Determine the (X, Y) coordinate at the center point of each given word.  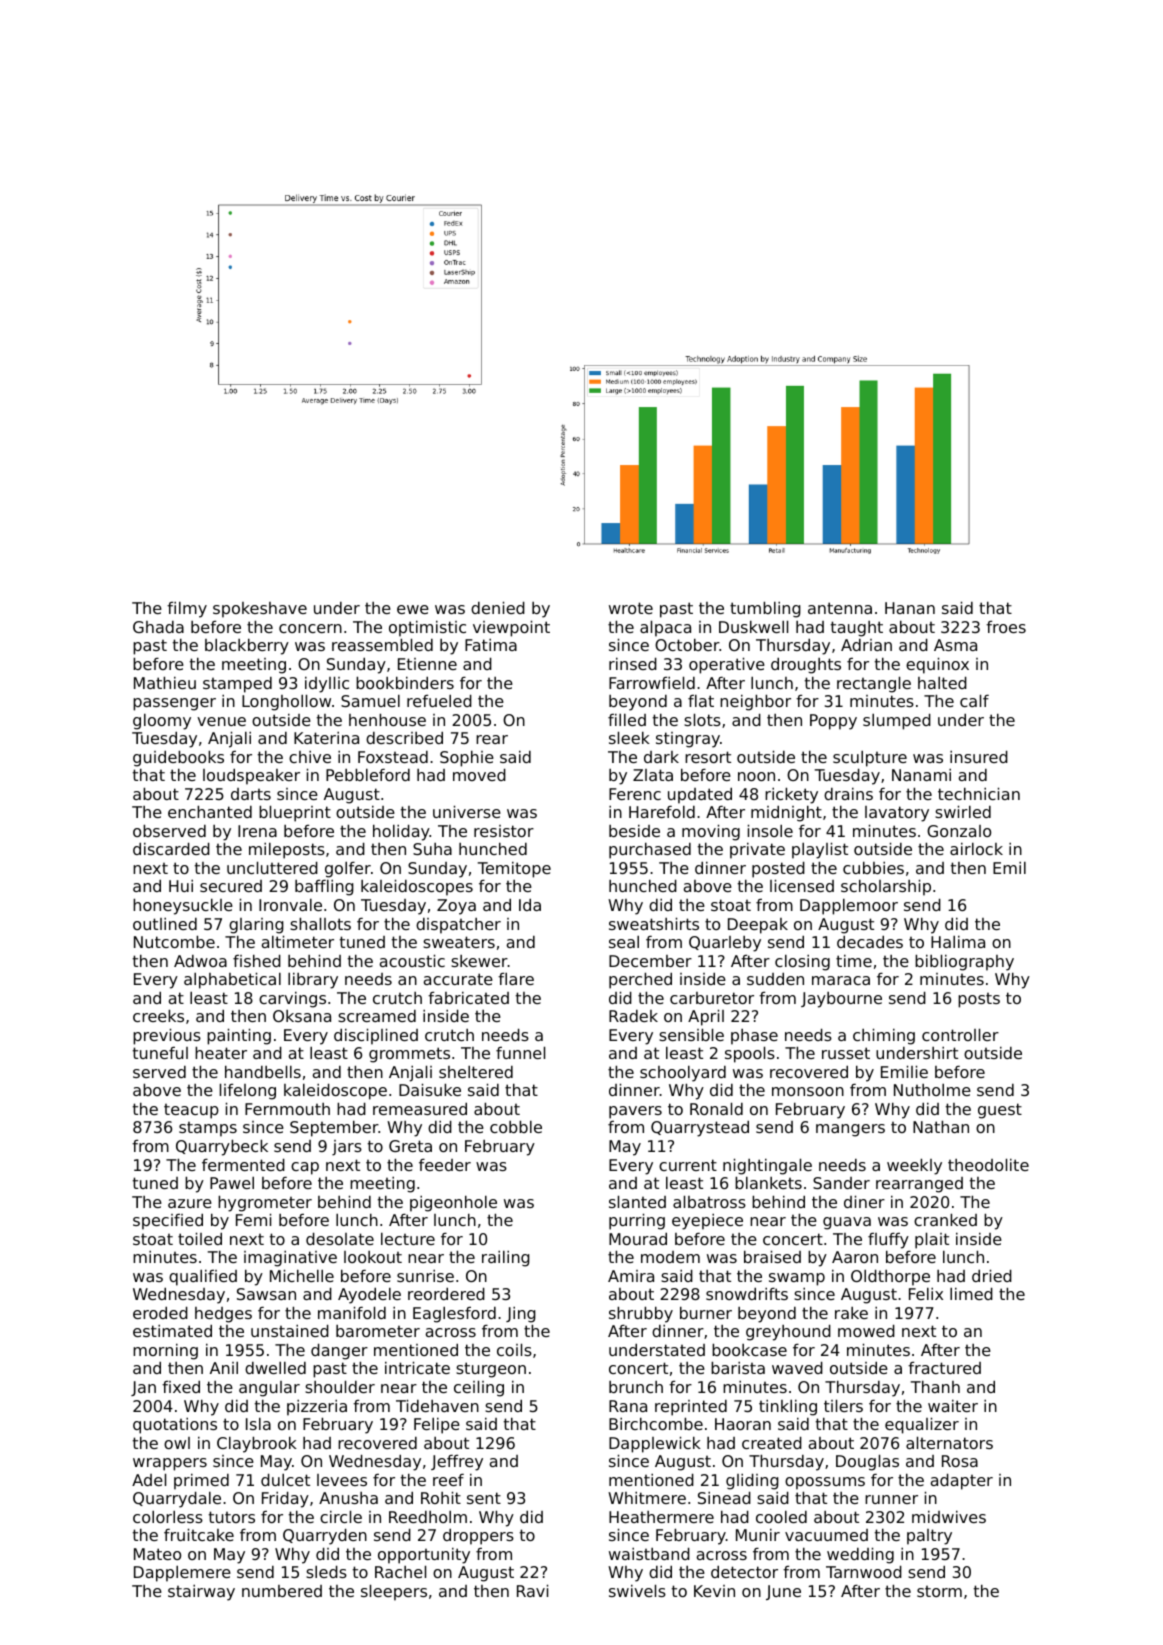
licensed (802, 885)
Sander (841, 1183)
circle (341, 1516)
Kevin (714, 1591)
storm (939, 1591)
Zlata (653, 775)
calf (974, 700)
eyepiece (707, 1222)
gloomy (162, 722)
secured (231, 886)
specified (168, 1221)
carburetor (712, 998)
